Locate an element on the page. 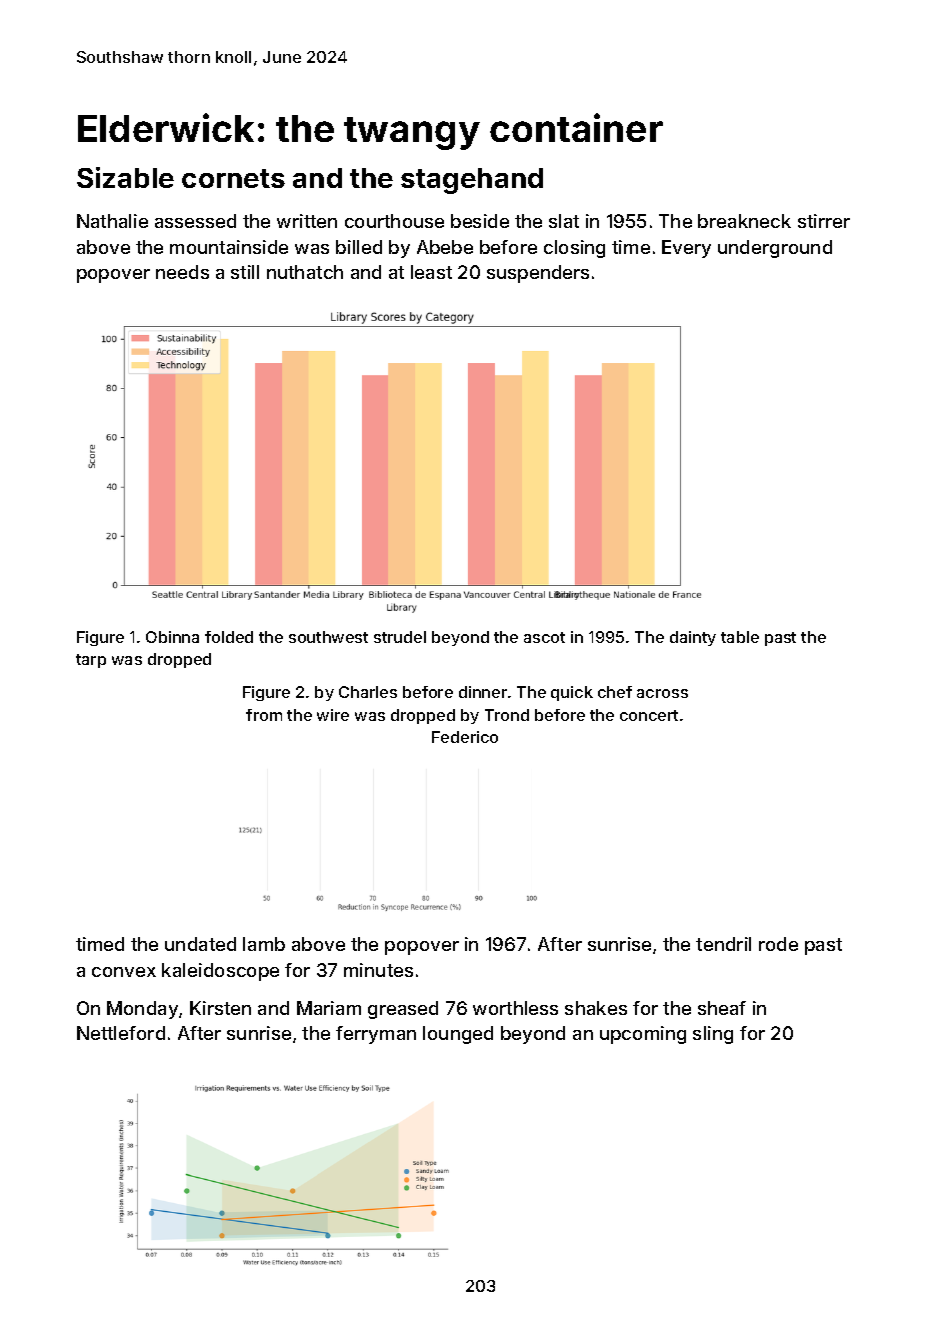  dainty is located at coordinates (693, 638).
